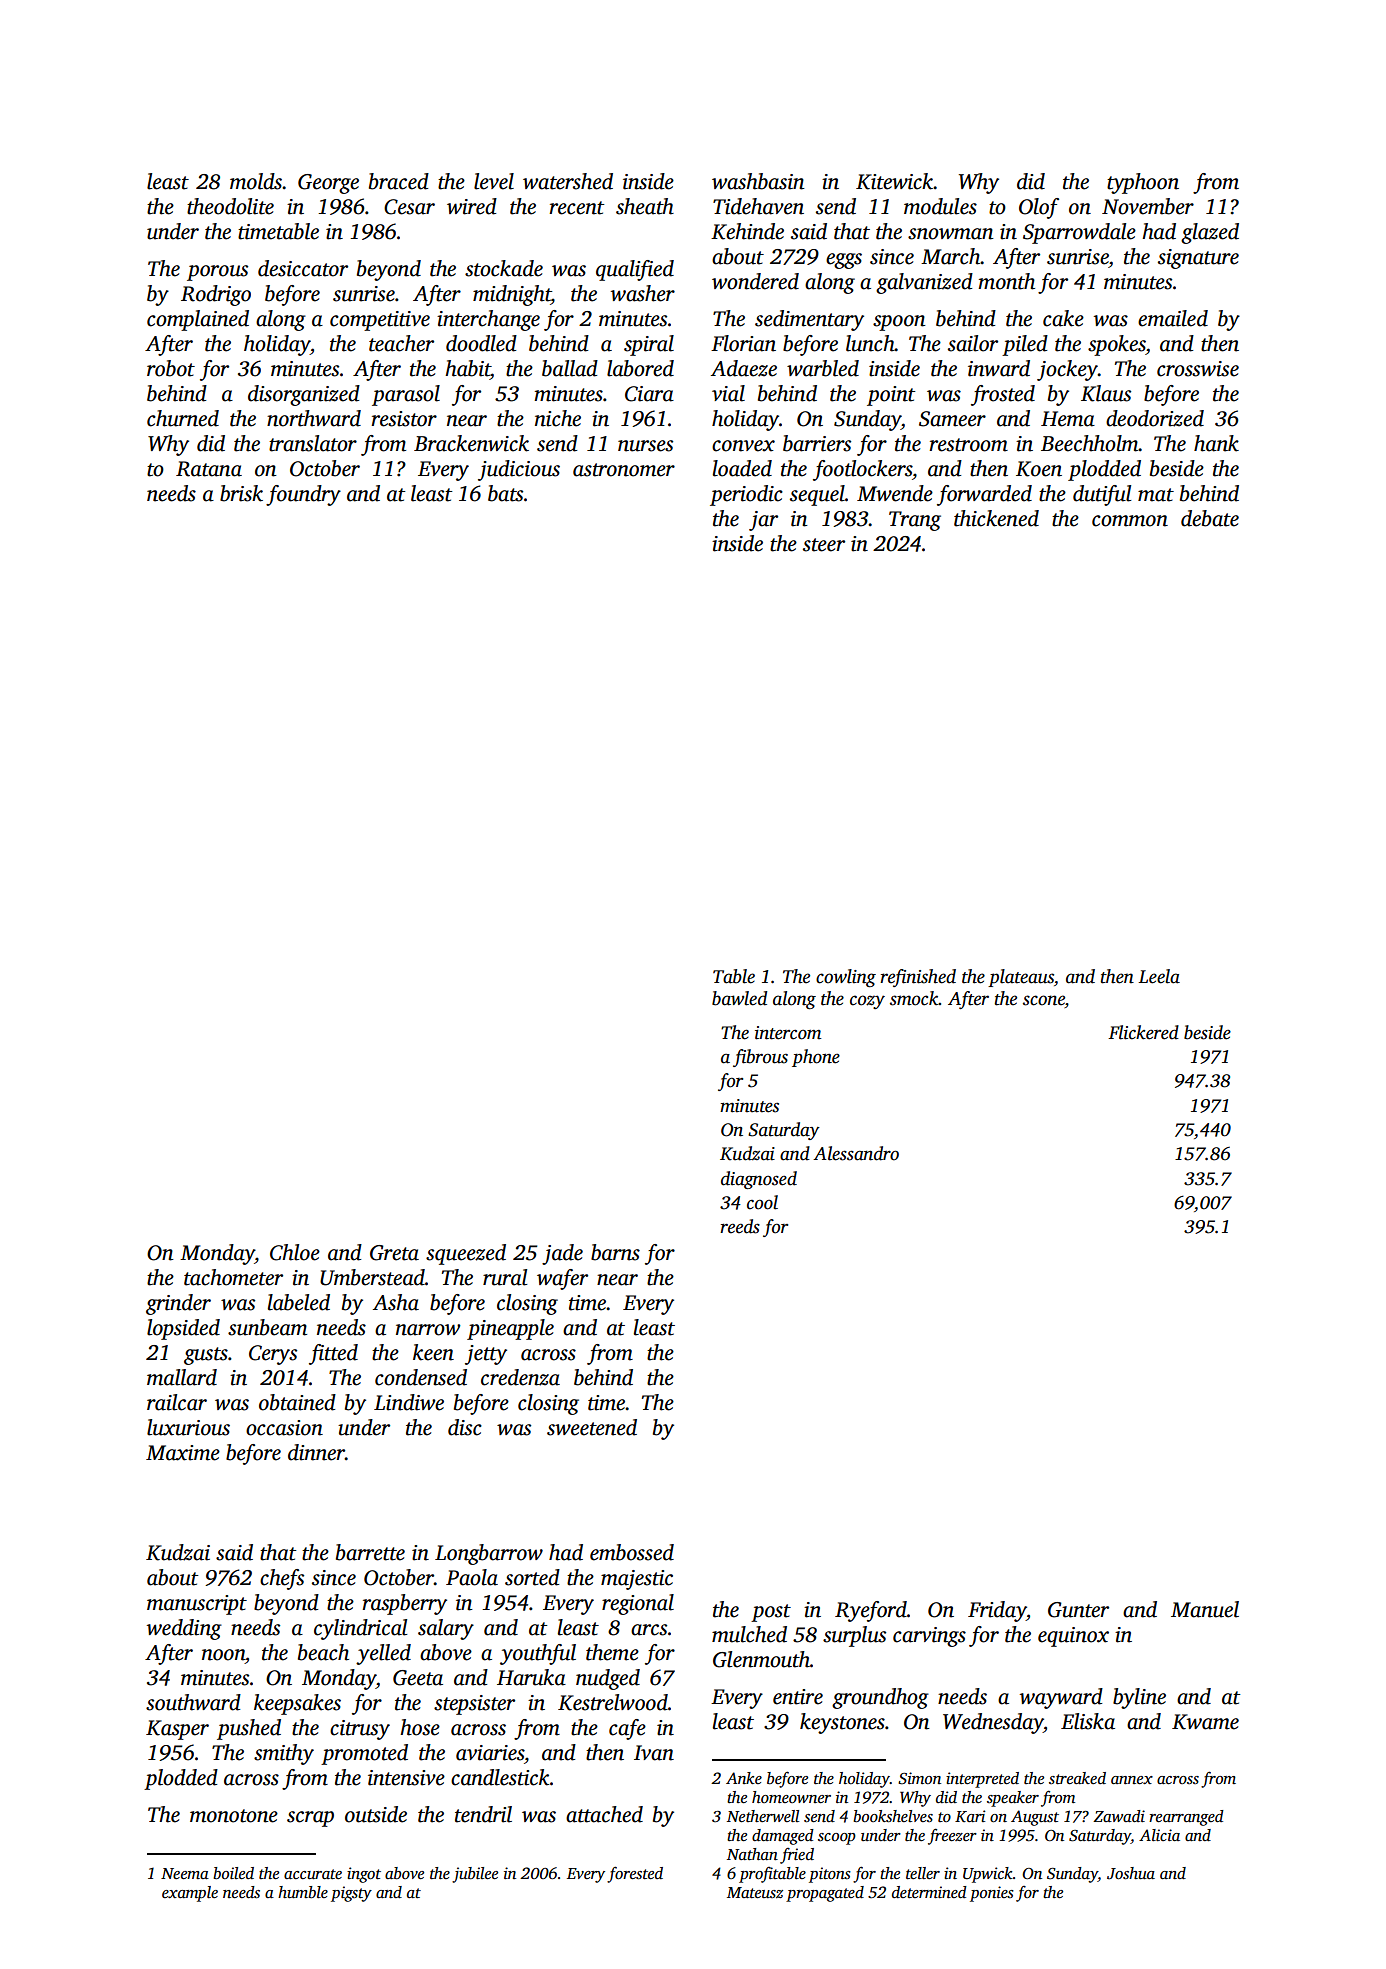  What do you see at coordinates (190, 1894) in the document?
I see `example` at bounding box center [190, 1894].
